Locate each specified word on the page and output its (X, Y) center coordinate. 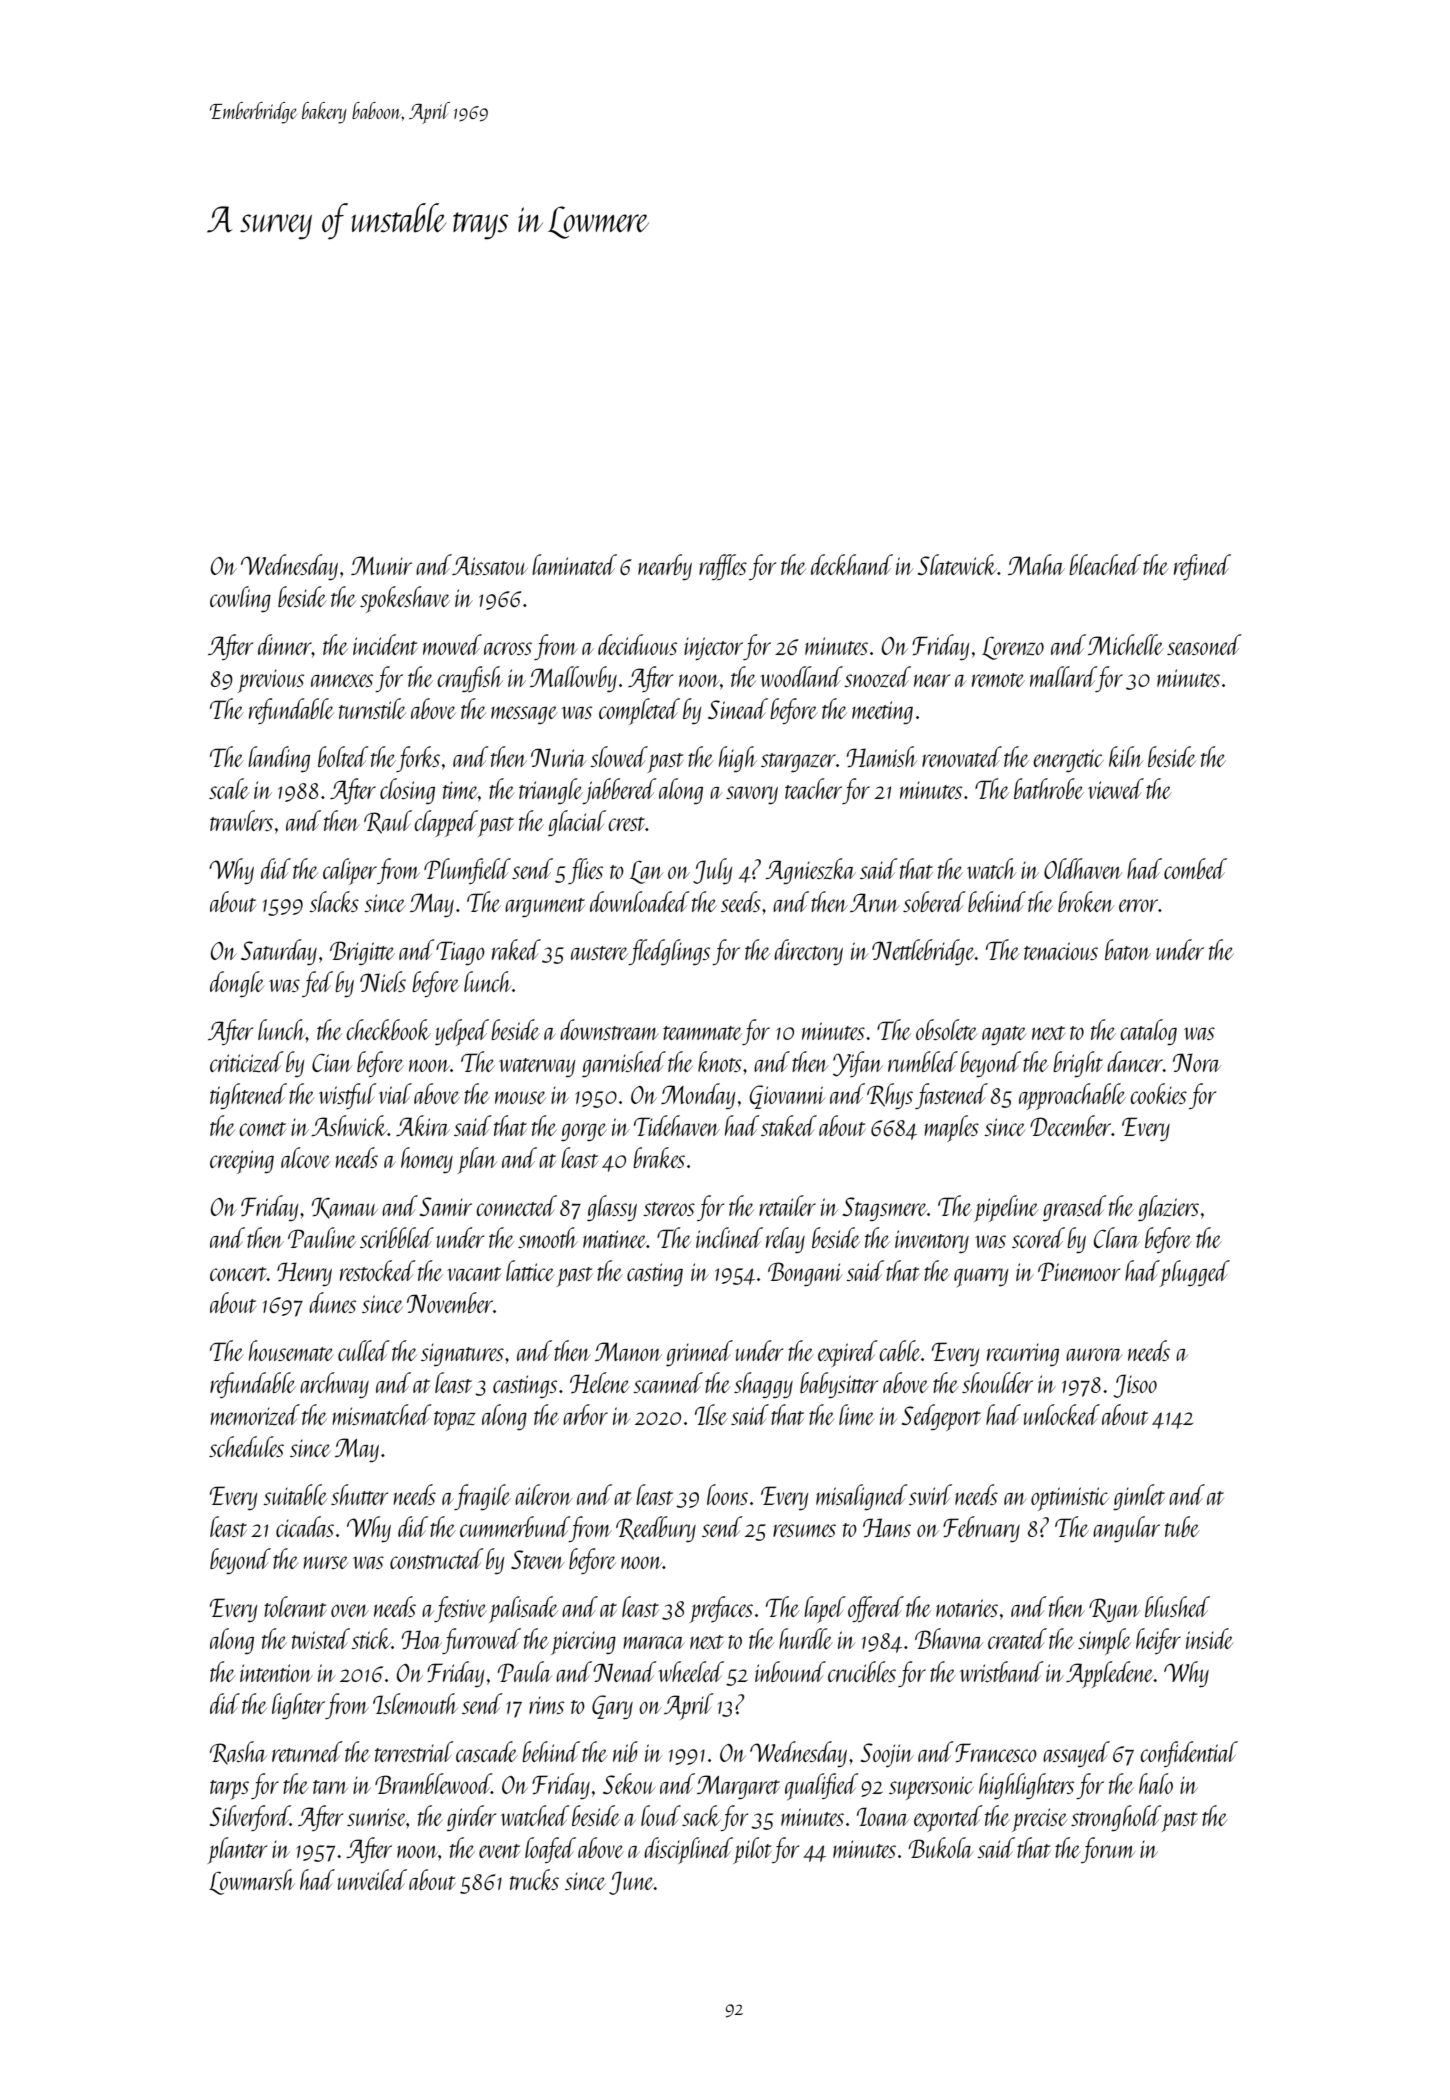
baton (1128, 949)
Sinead (738, 708)
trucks (534, 1879)
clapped (446, 823)
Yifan (858, 1064)
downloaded (640, 901)
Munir (381, 565)
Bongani (805, 1274)
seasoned (1204, 644)
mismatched (382, 1414)
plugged (1195, 1273)
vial (395, 1093)
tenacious (1061, 951)
